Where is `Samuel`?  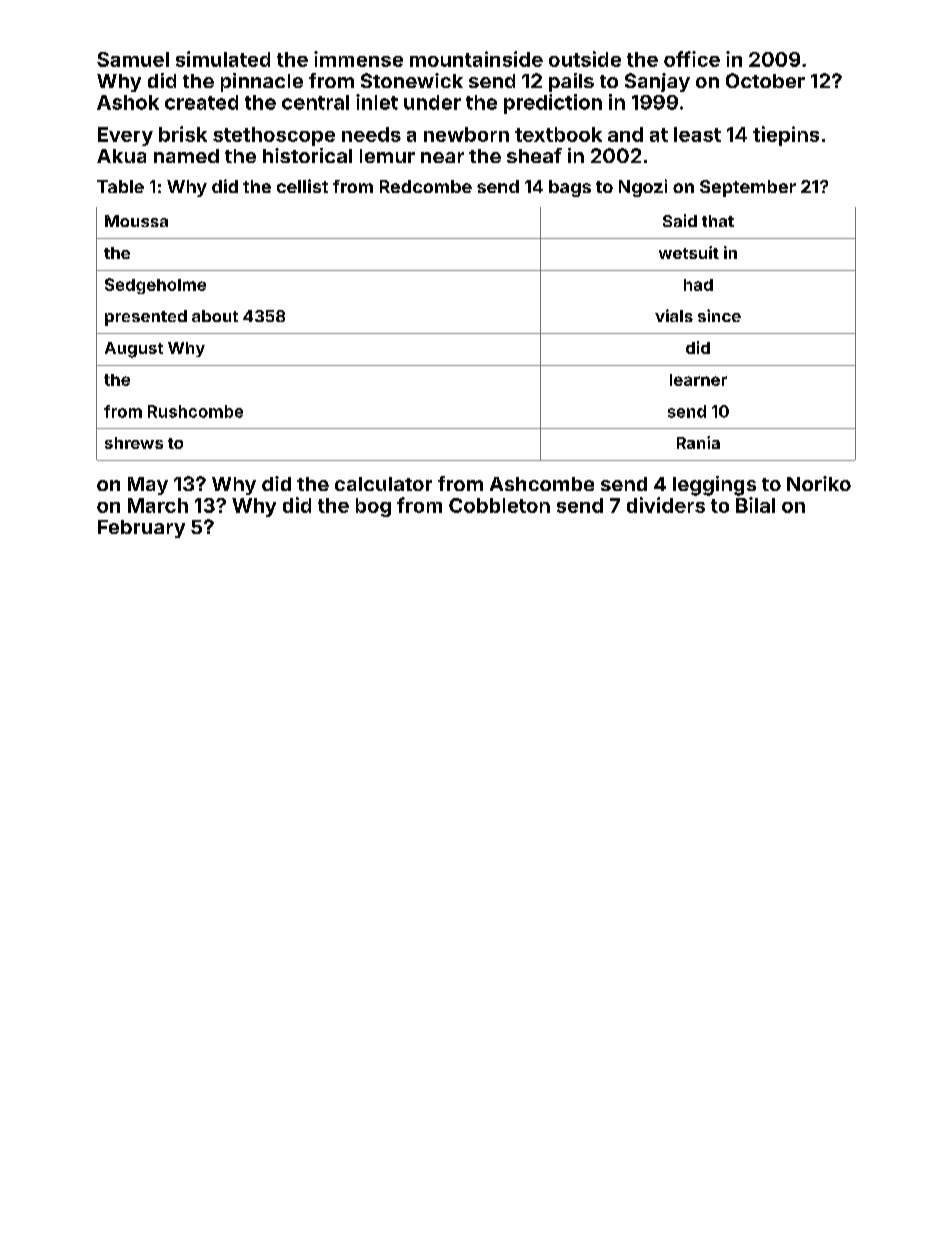
Samuel is located at coordinates (133, 59).
